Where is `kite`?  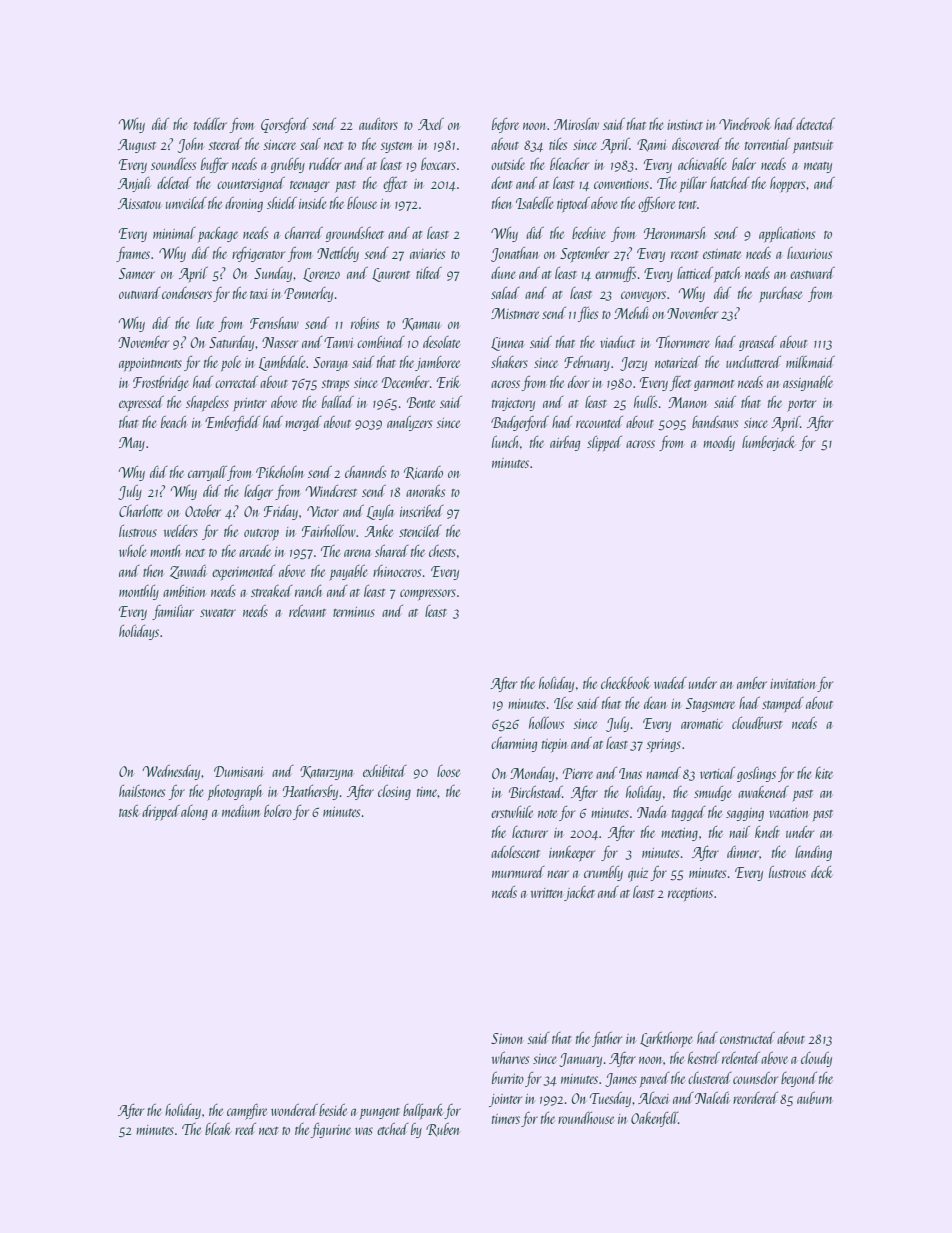 kite is located at coordinates (824, 773).
